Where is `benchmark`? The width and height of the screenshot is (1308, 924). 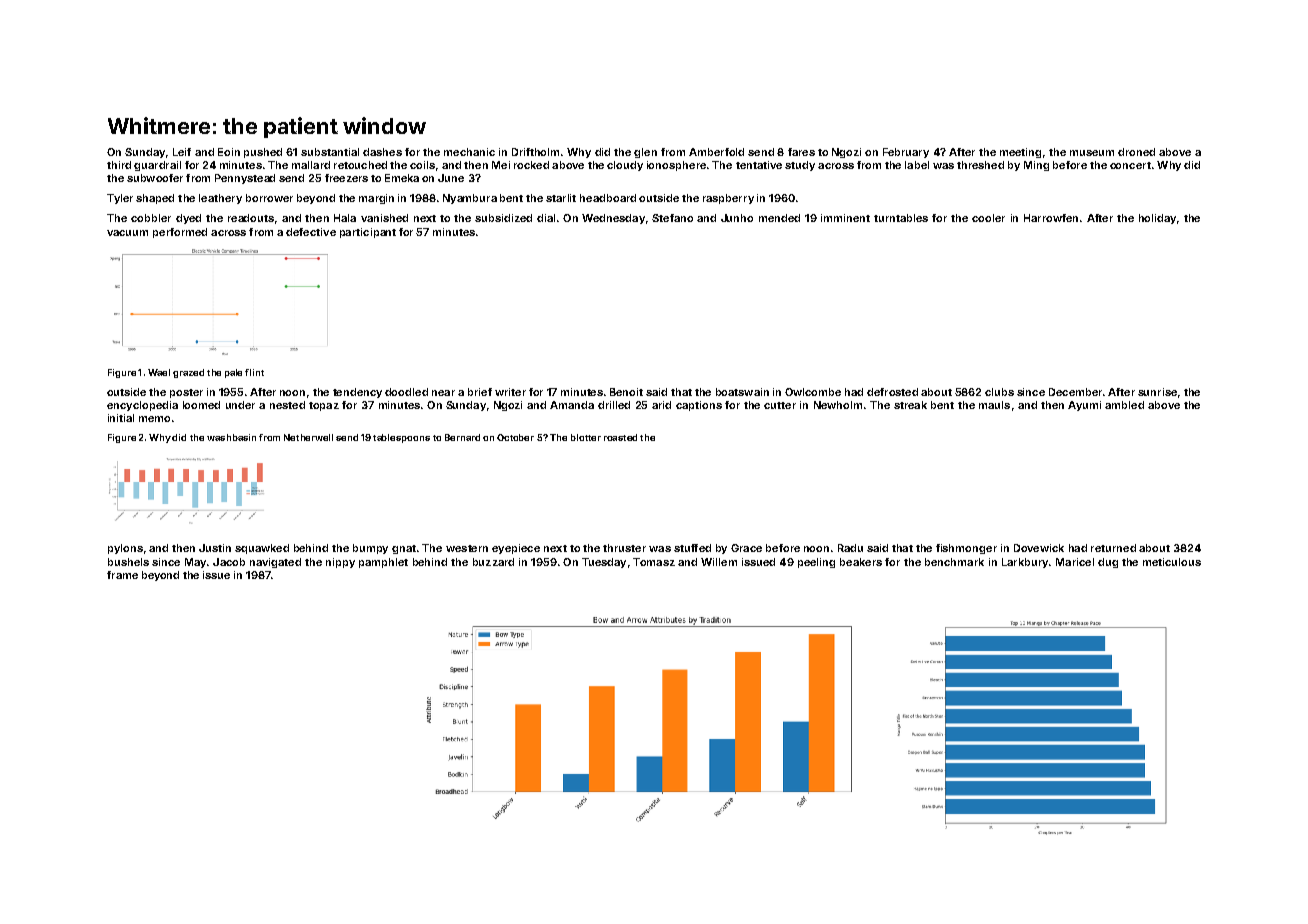
benchmark is located at coordinates (954, 562).
